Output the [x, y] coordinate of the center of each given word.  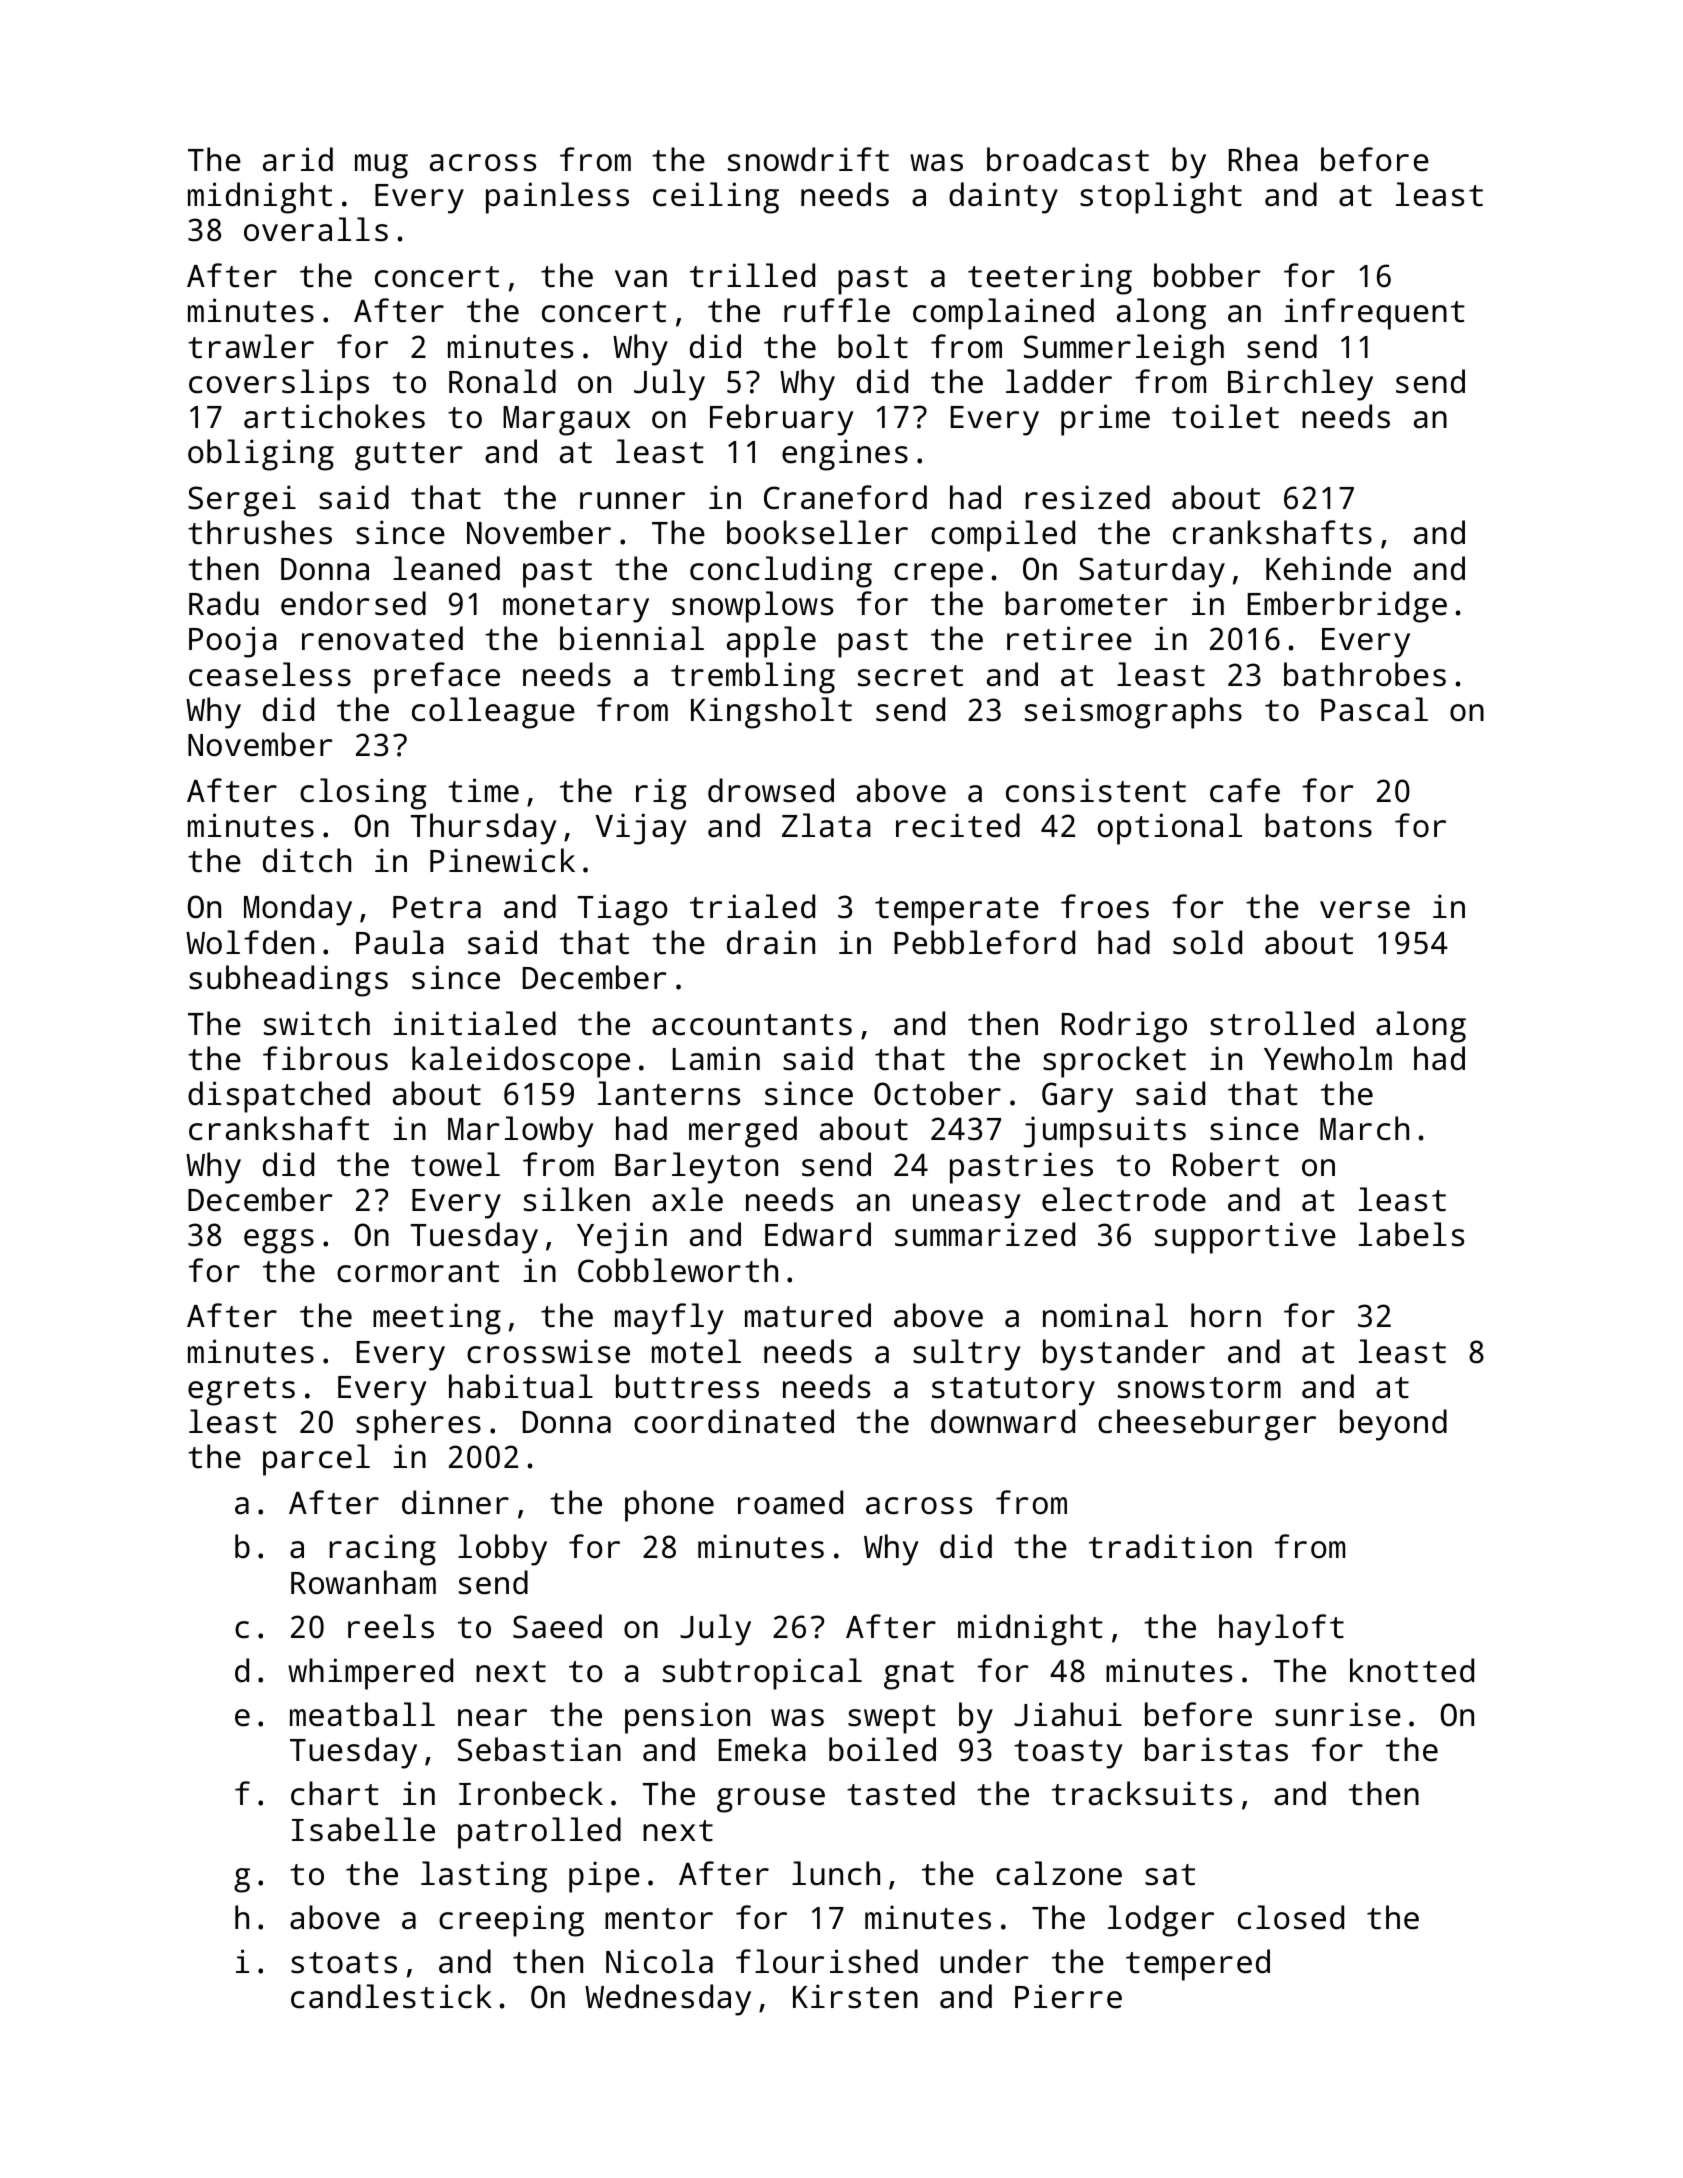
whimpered [370, 1674]
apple [771, 642]
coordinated [734, 1421]
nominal [1105, 1315]
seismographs [1133, 713]
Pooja [233, 642]
